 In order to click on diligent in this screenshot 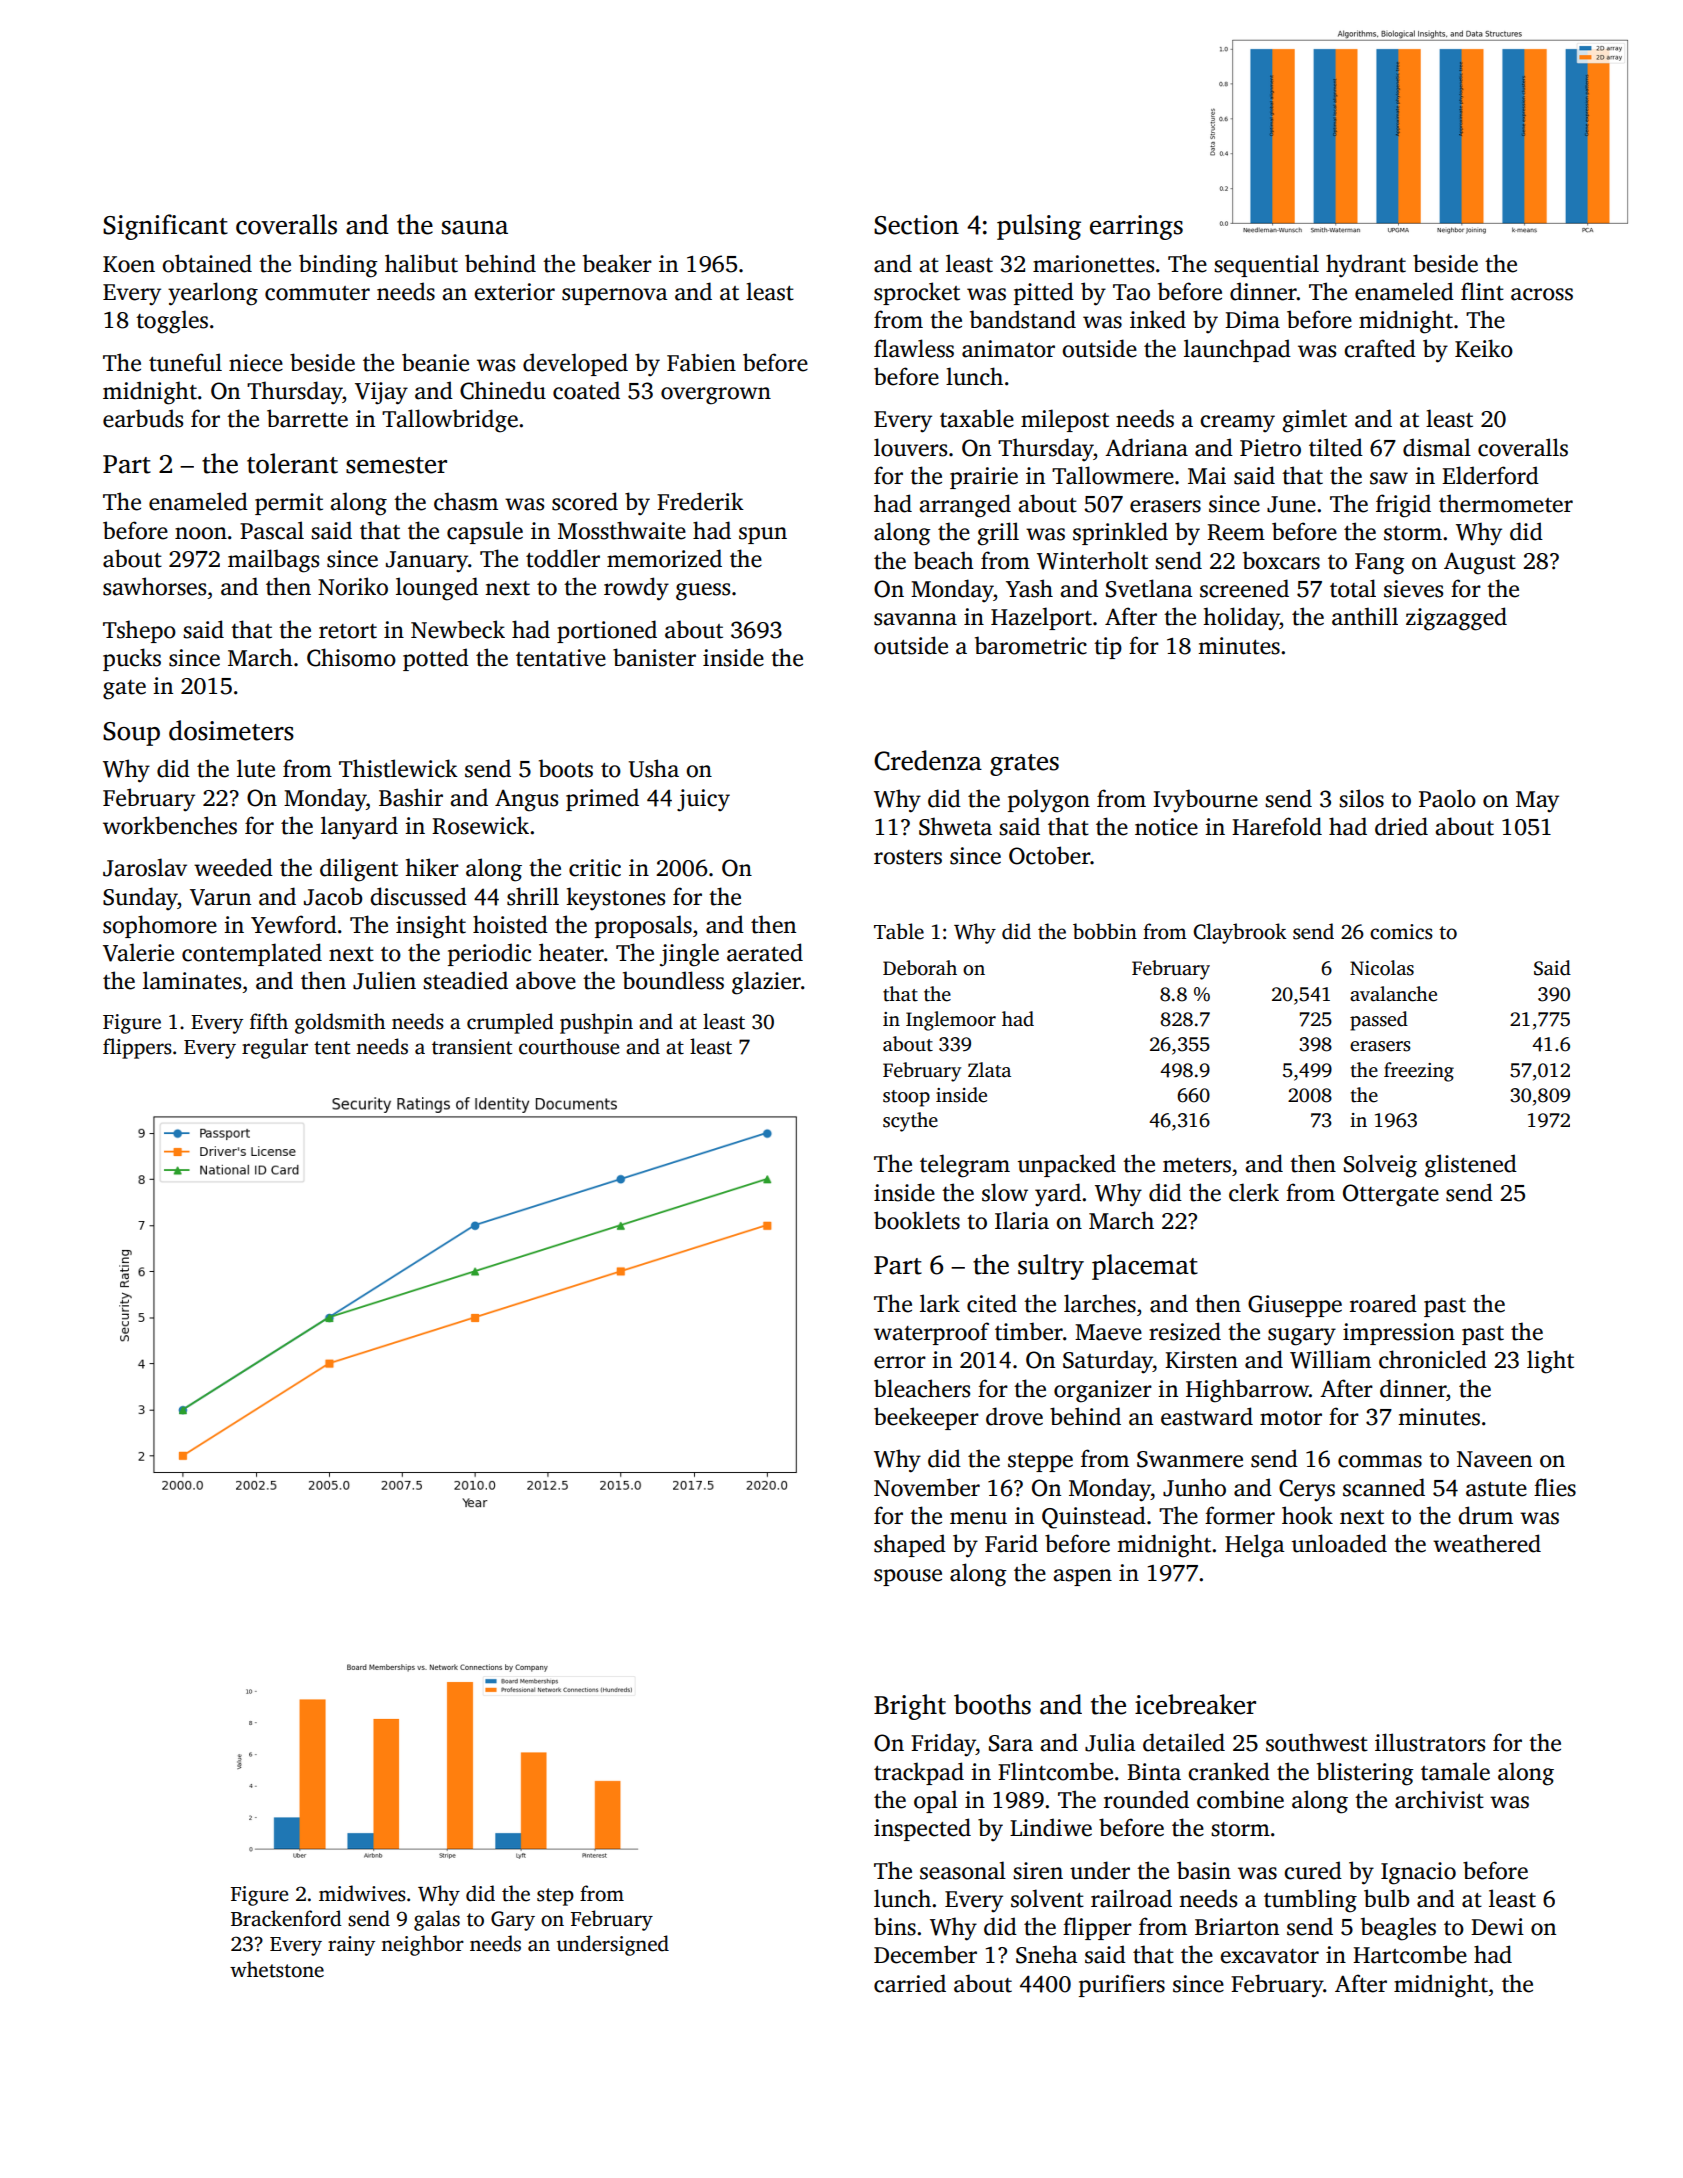, I will do `click(359, 870)`.
